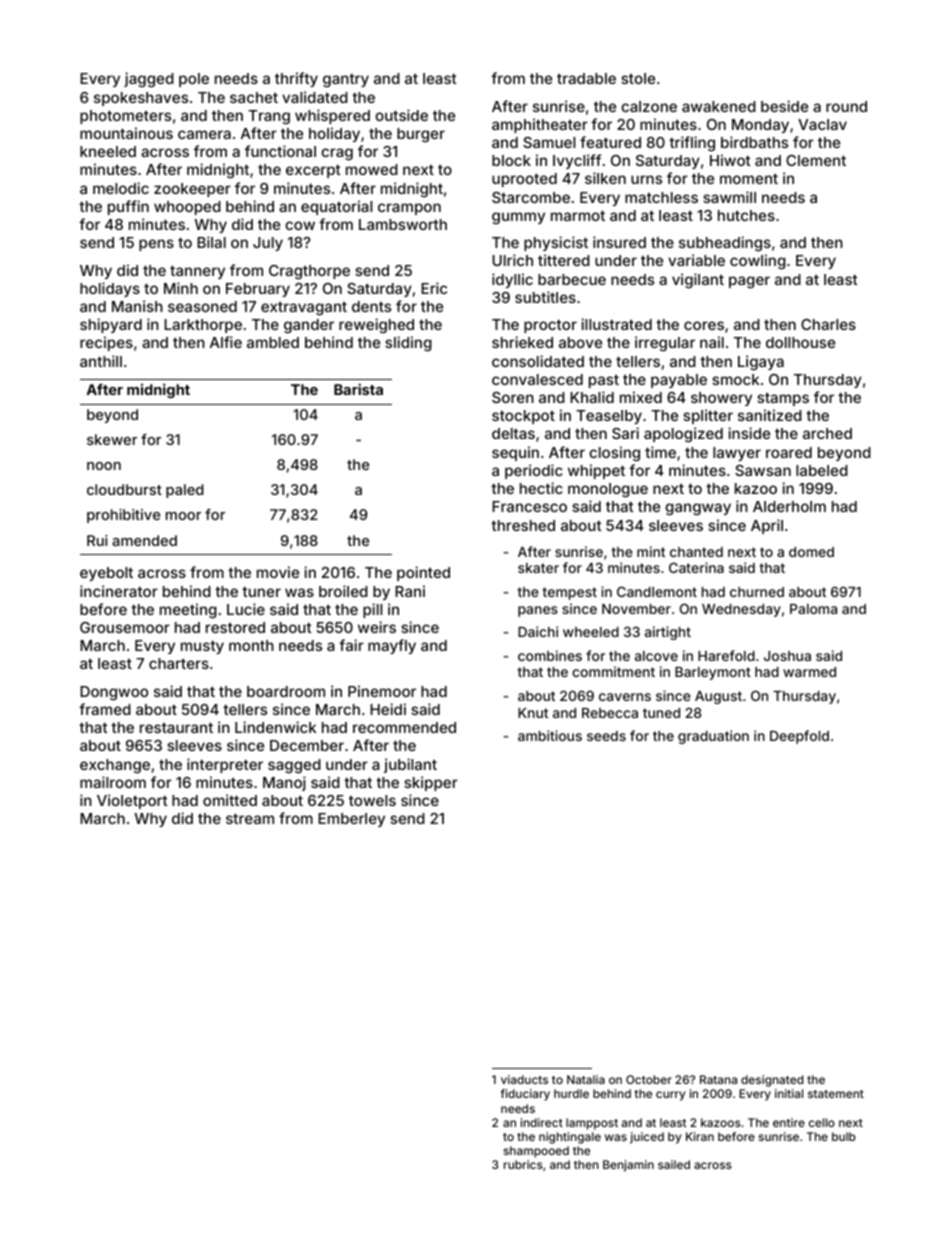  I want to click on awakened, so click(719, 106).
